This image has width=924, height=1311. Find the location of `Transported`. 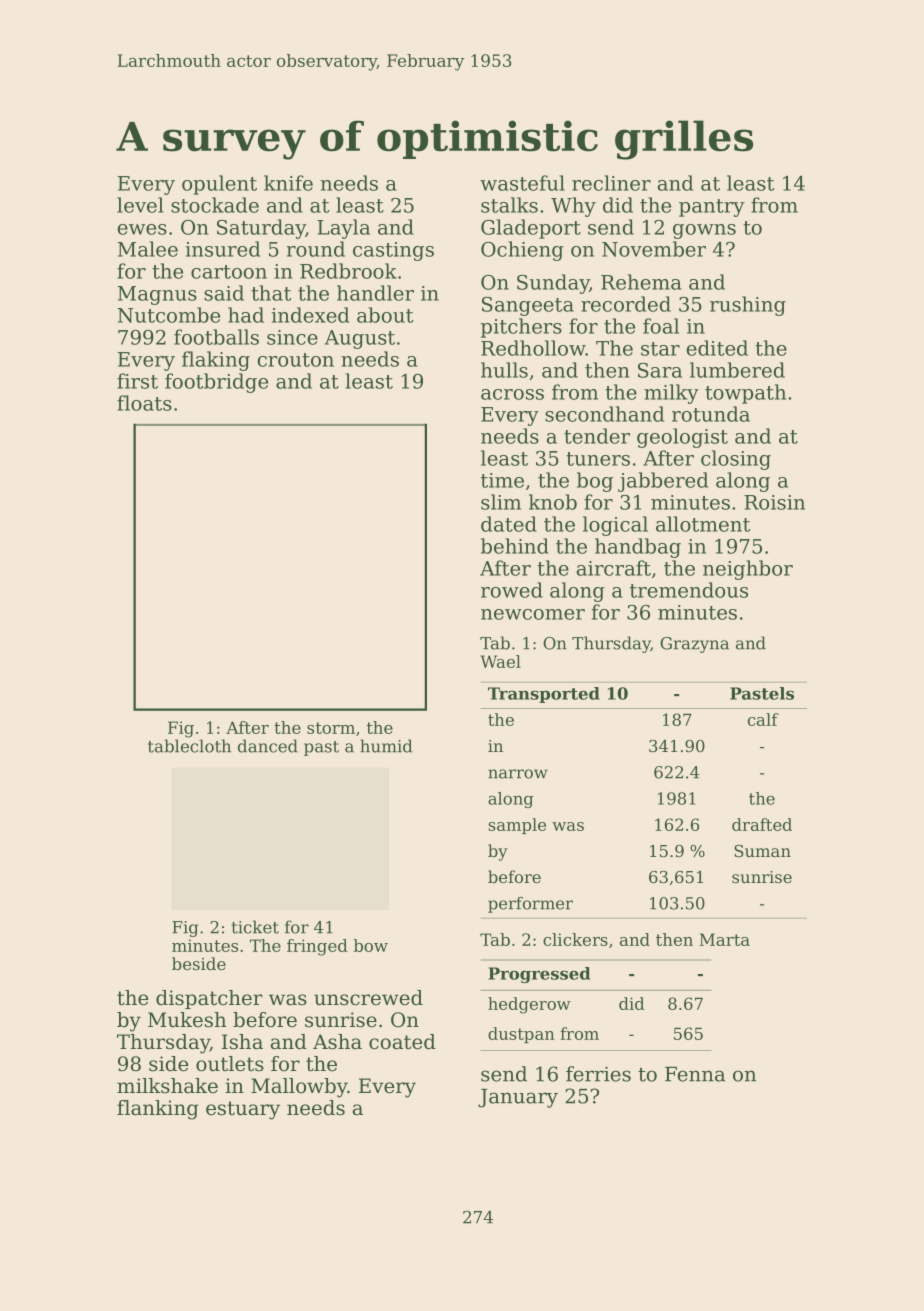

Transported is located at coordinates (544, 695).
